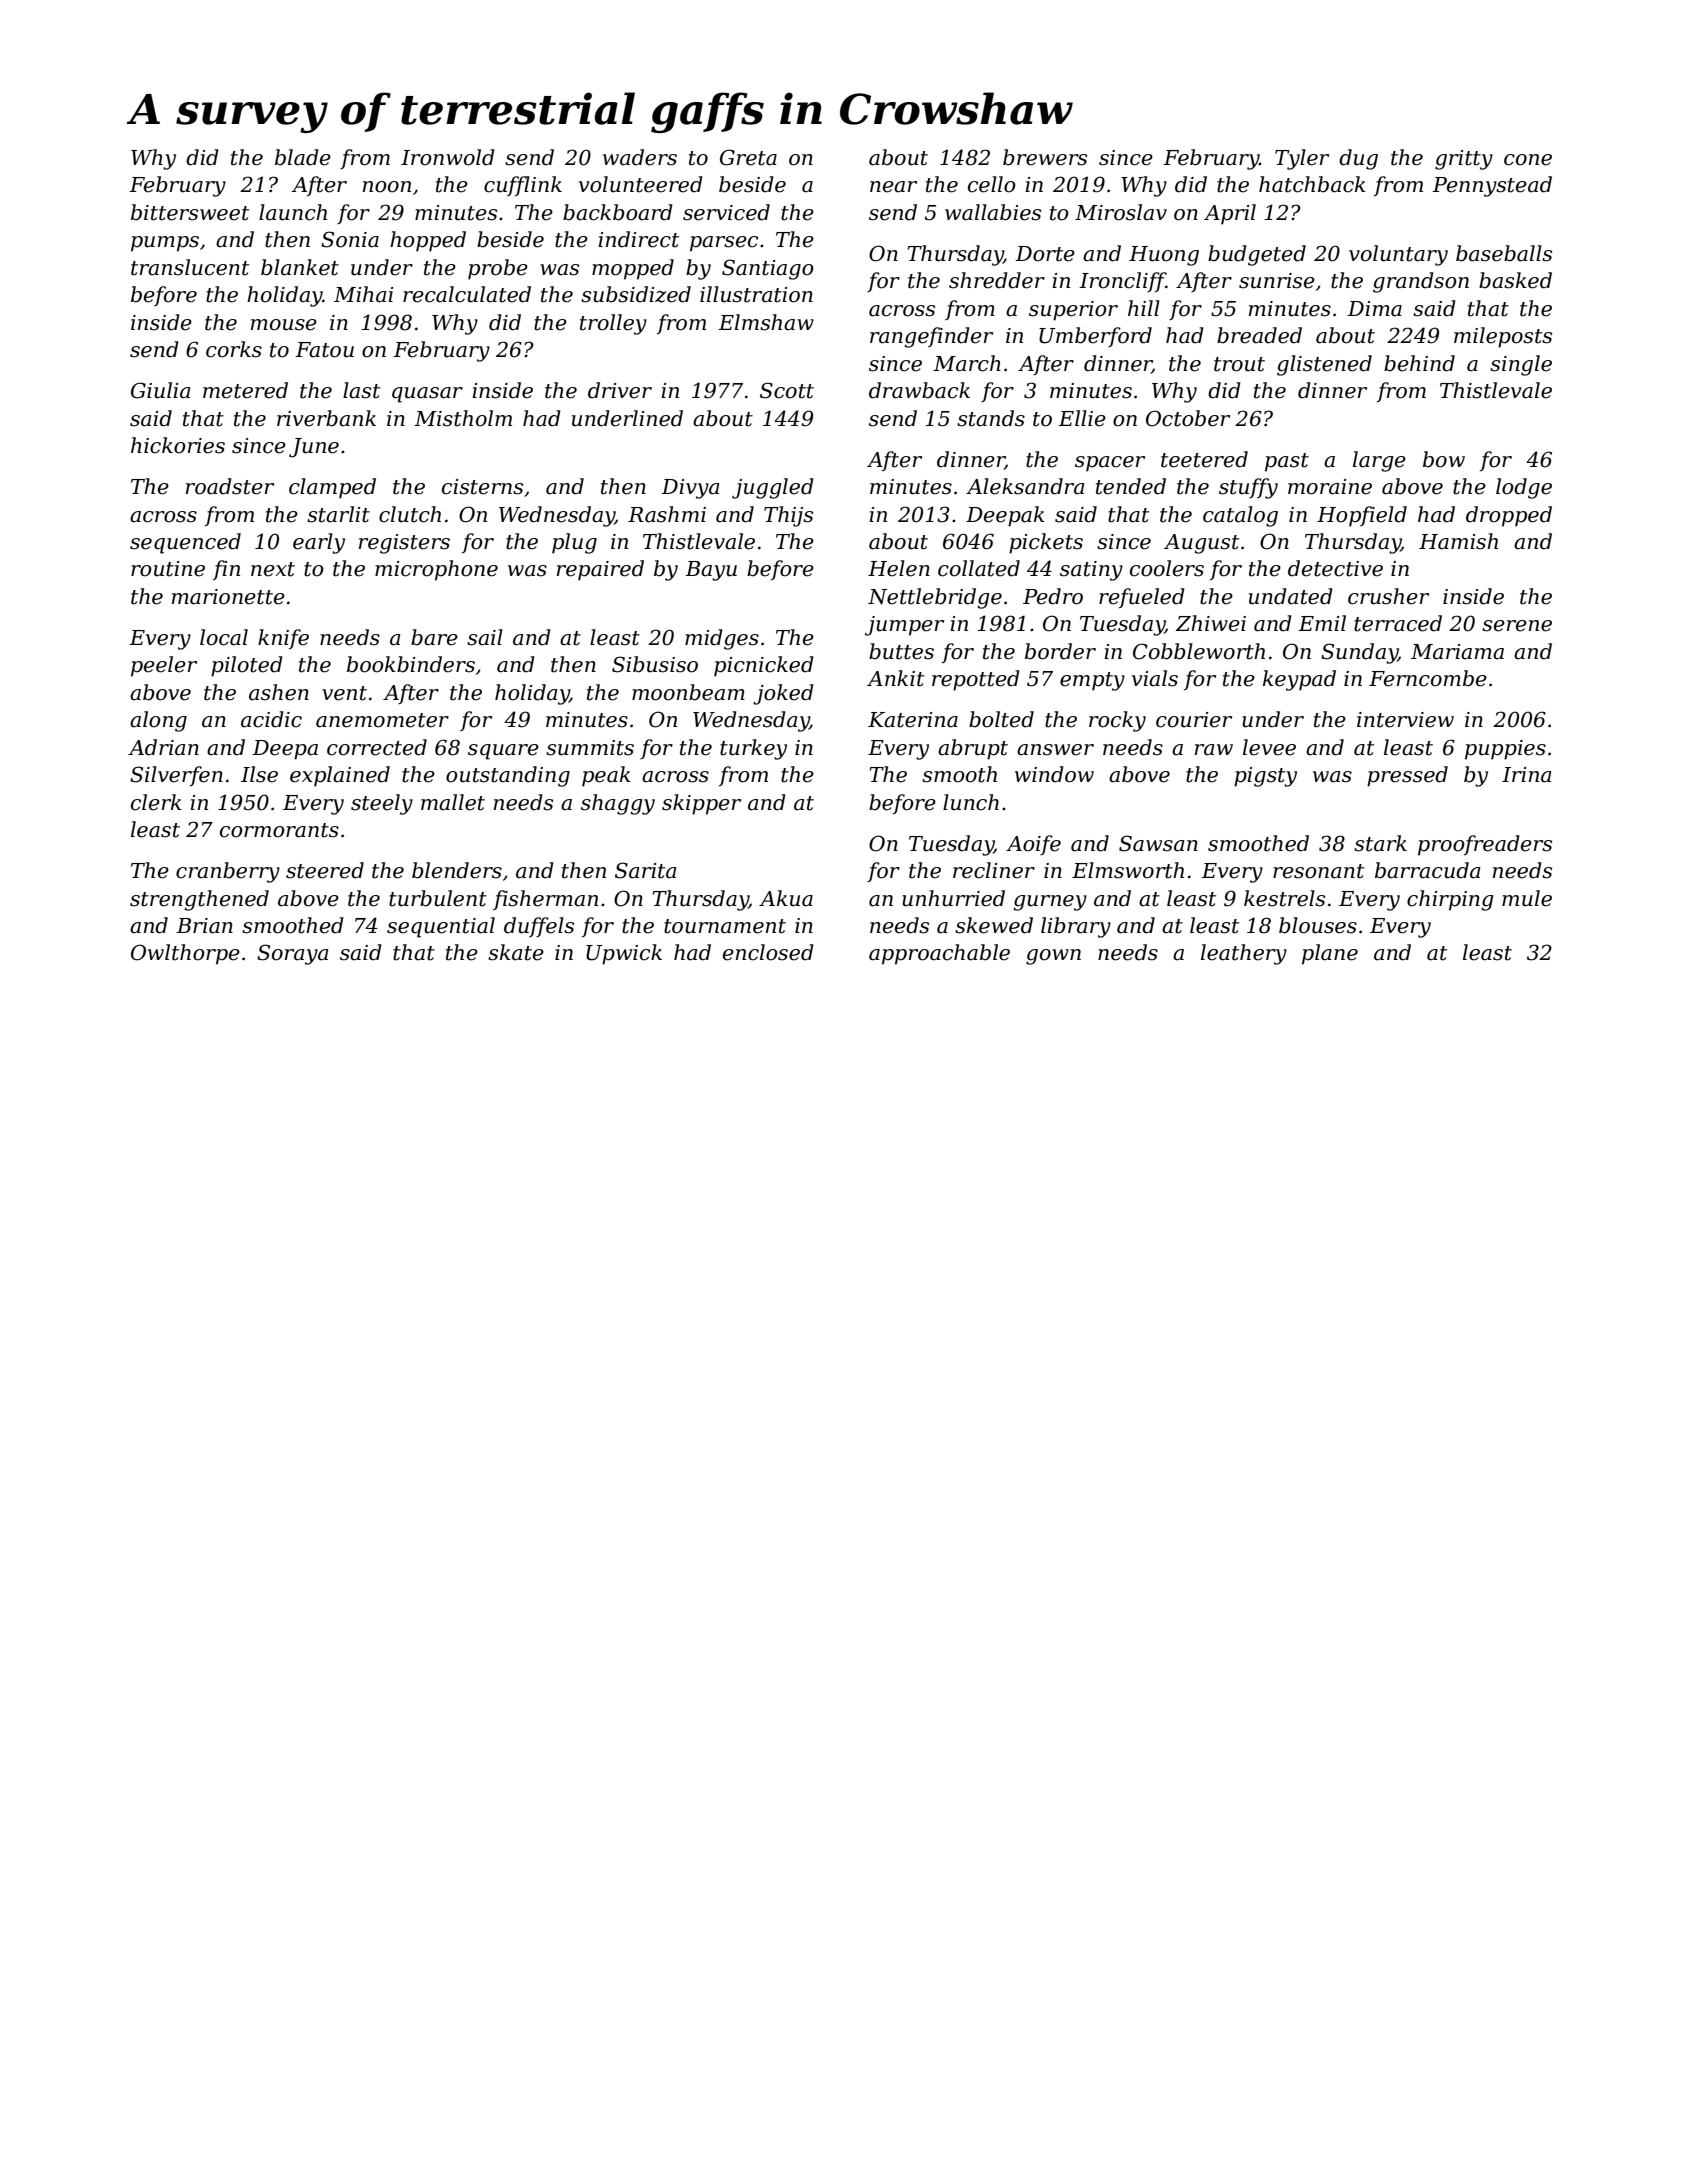  I want to click on dug, so click(1358, 159).
